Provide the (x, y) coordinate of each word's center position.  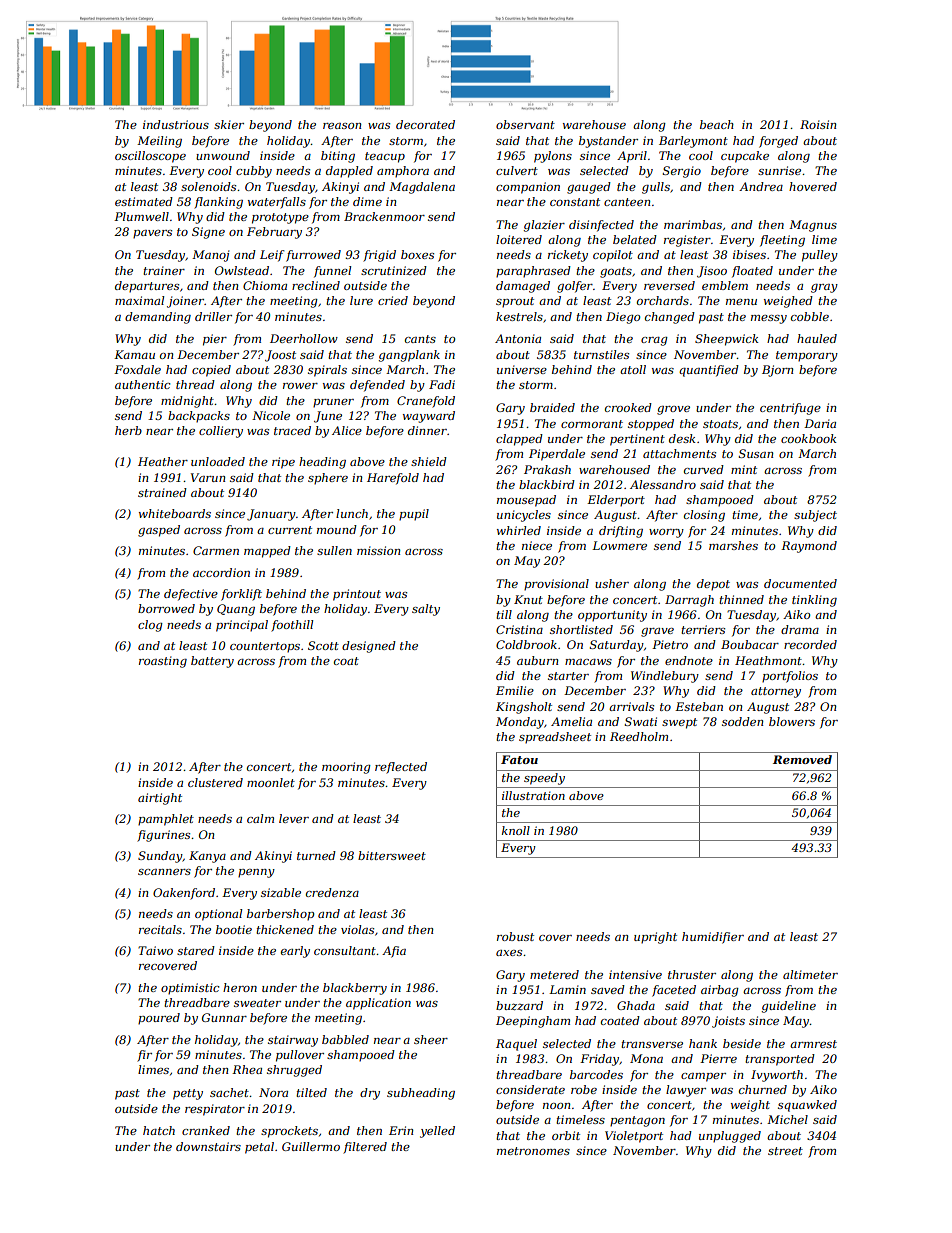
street (785, 1151)
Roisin (818, 124)
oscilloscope (150, 157)
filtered (365, 1148)
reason (342, 126)
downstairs (208, 1146)
